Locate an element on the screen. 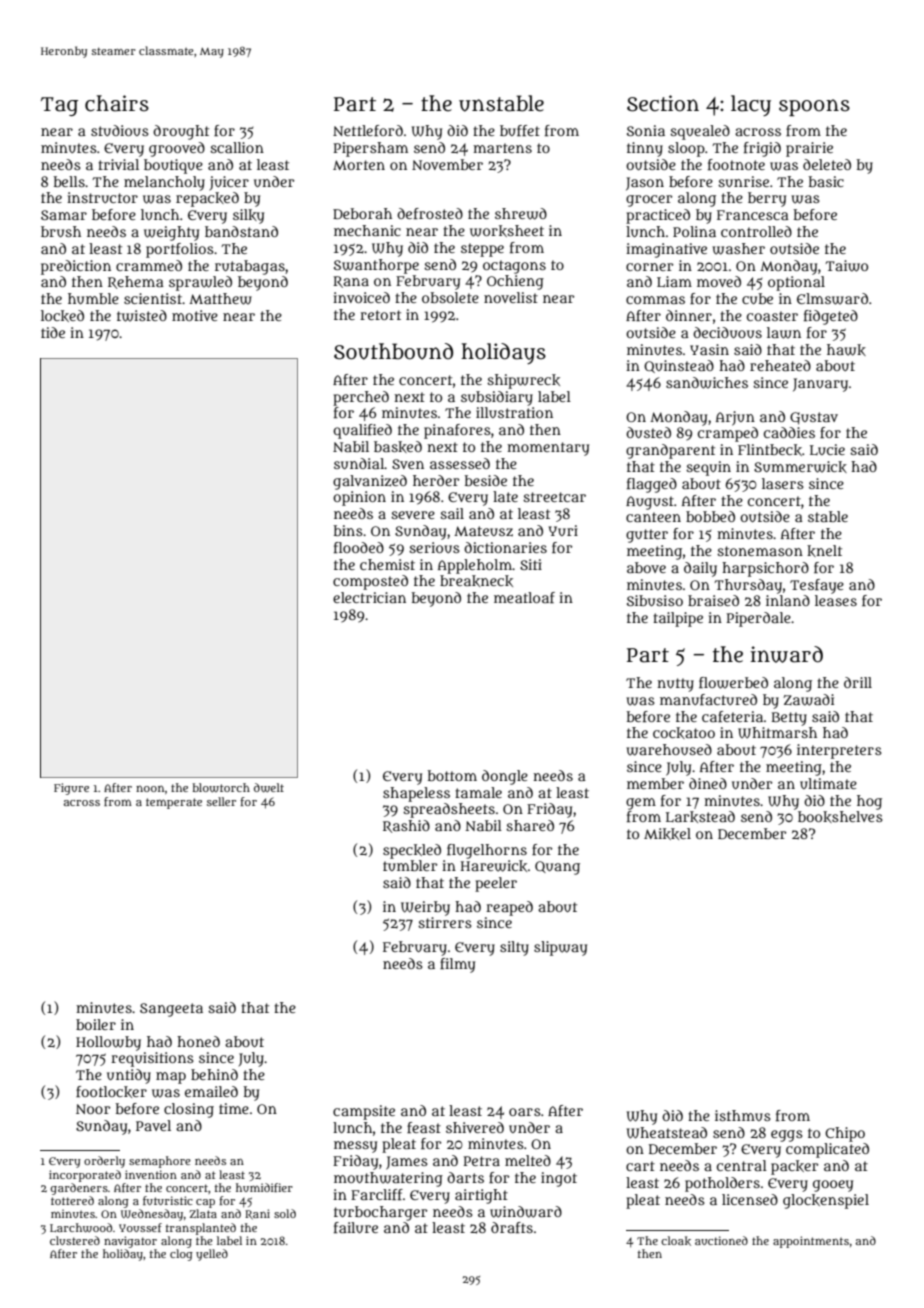 This screenshot has width=924, height=1308. filmy is located at coordinates (457, 965).
